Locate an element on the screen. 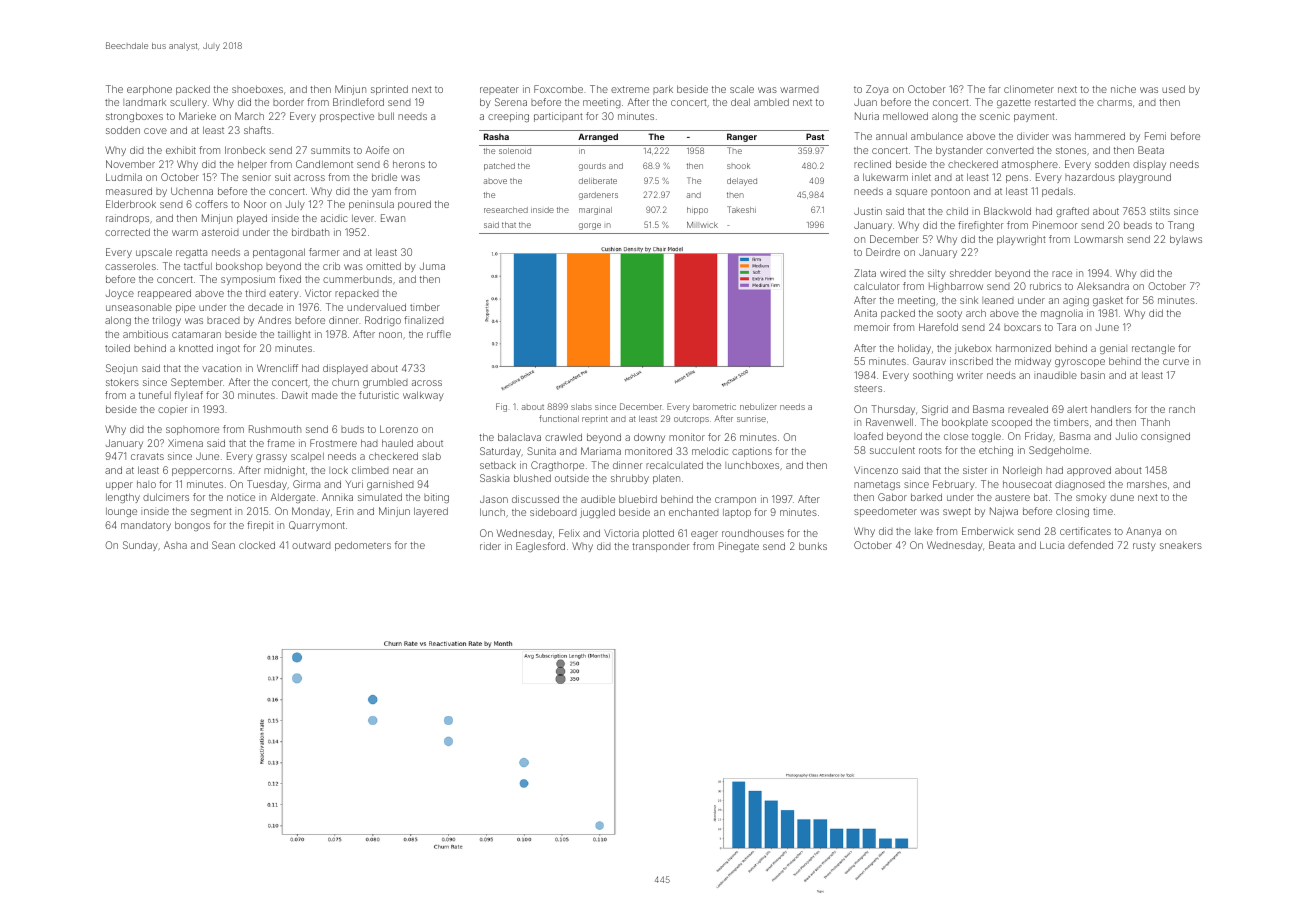 The image size is (1308, 924). Pinemoor is located at coordinates (1055, 225).
